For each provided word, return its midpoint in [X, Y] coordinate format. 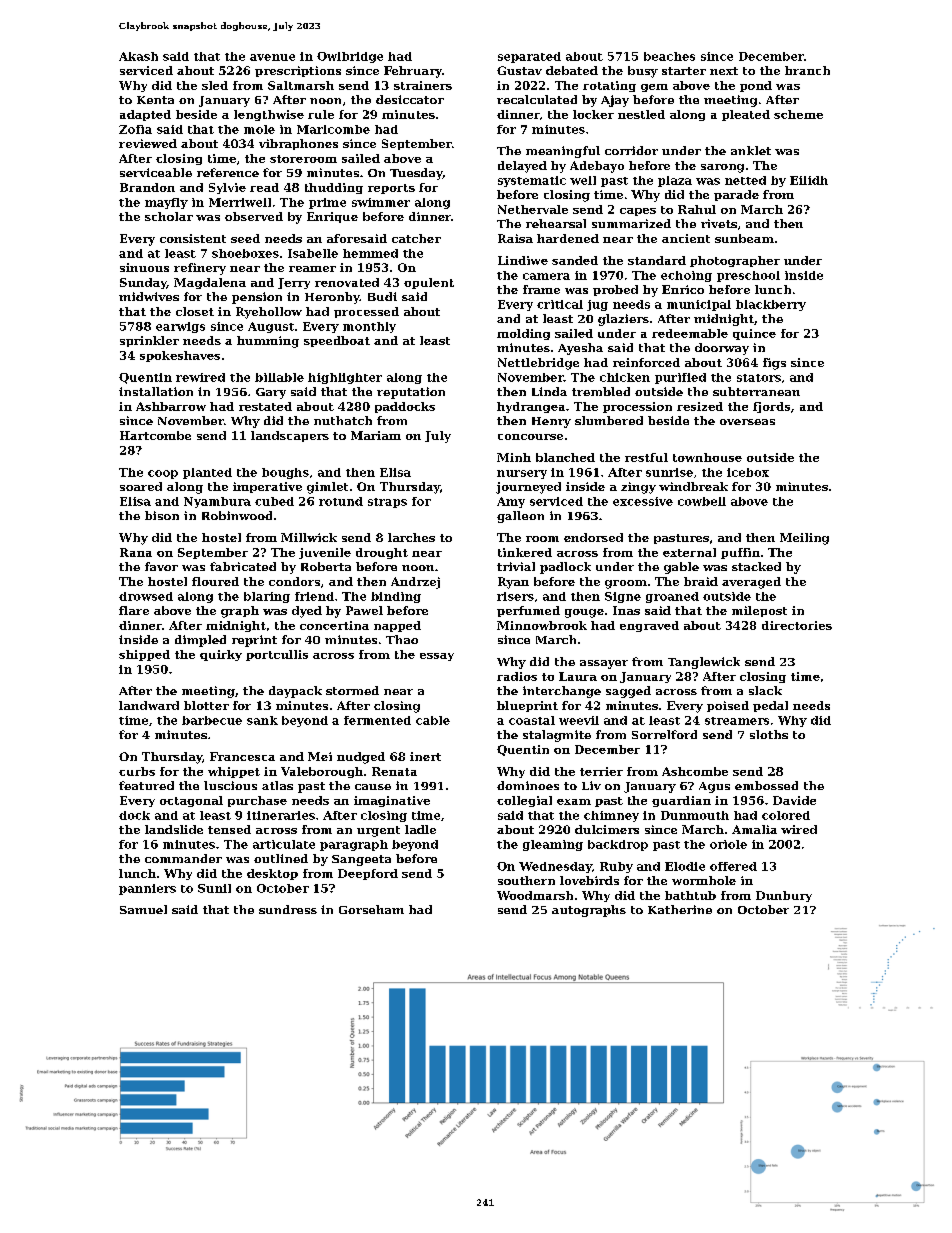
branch [807, 70]
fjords [771, 407]
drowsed [146, 596]
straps [387, 503]
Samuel [143, 909]
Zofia [135, 129]
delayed [522, 167]
